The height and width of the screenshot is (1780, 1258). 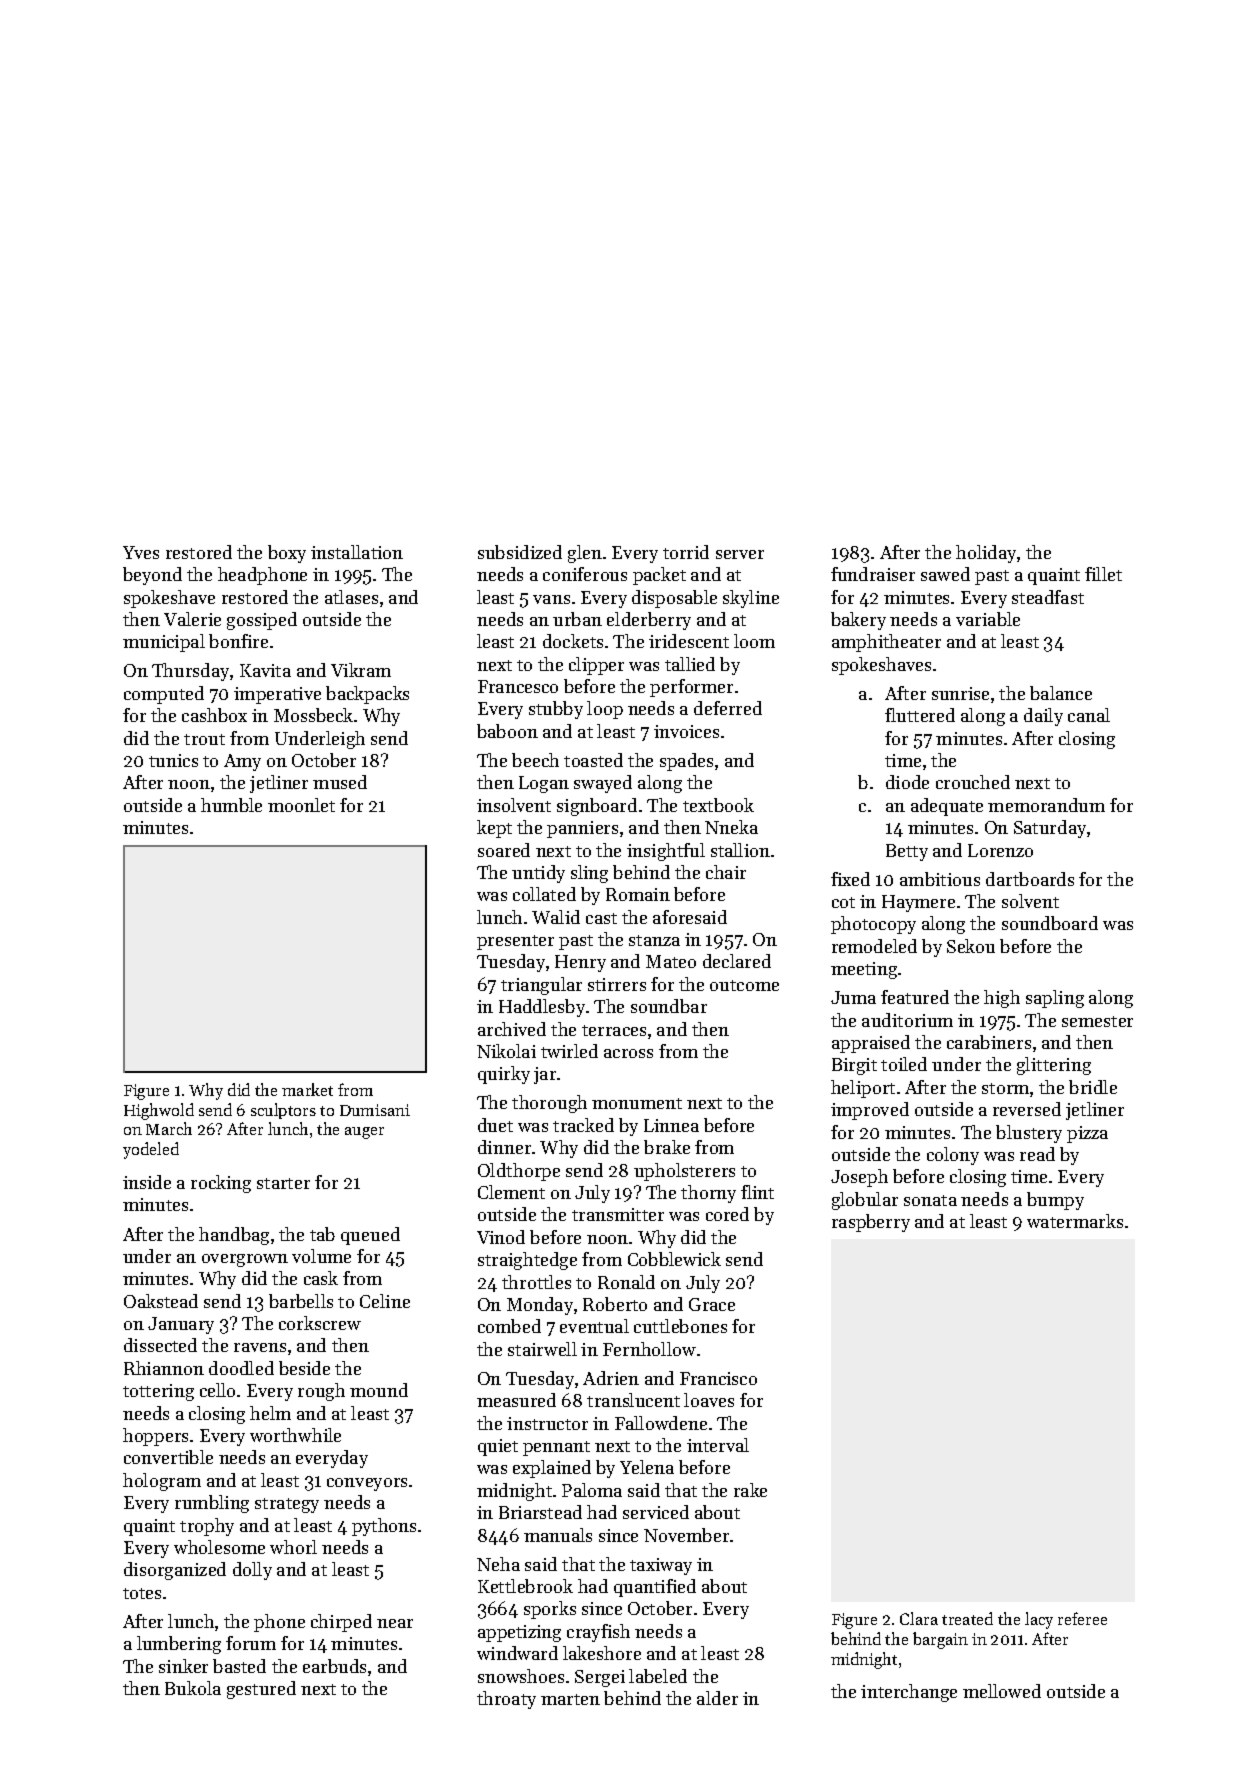 I want to click on holiday, so click(x=987, y=554).
